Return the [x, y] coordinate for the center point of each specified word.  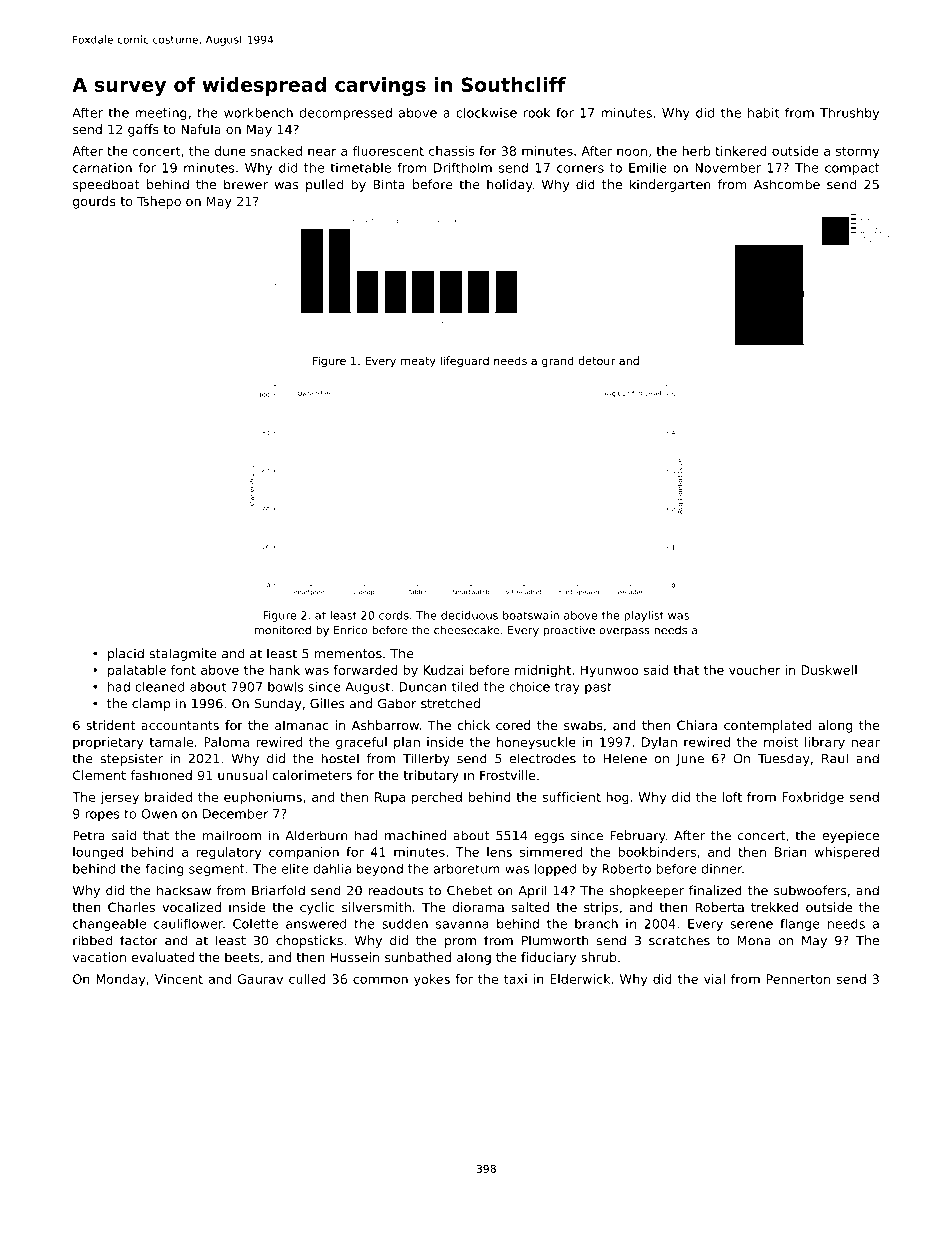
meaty [418, 362]
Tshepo [159, 202]
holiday [510, 185]
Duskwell [829, 670]
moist [781, 742]
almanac [301, 725]
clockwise [486, 112]
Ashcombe [787, 184]
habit [763, 112]
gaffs [143, 130]
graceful [361, 743]
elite [295, 869]
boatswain [531, 615]
